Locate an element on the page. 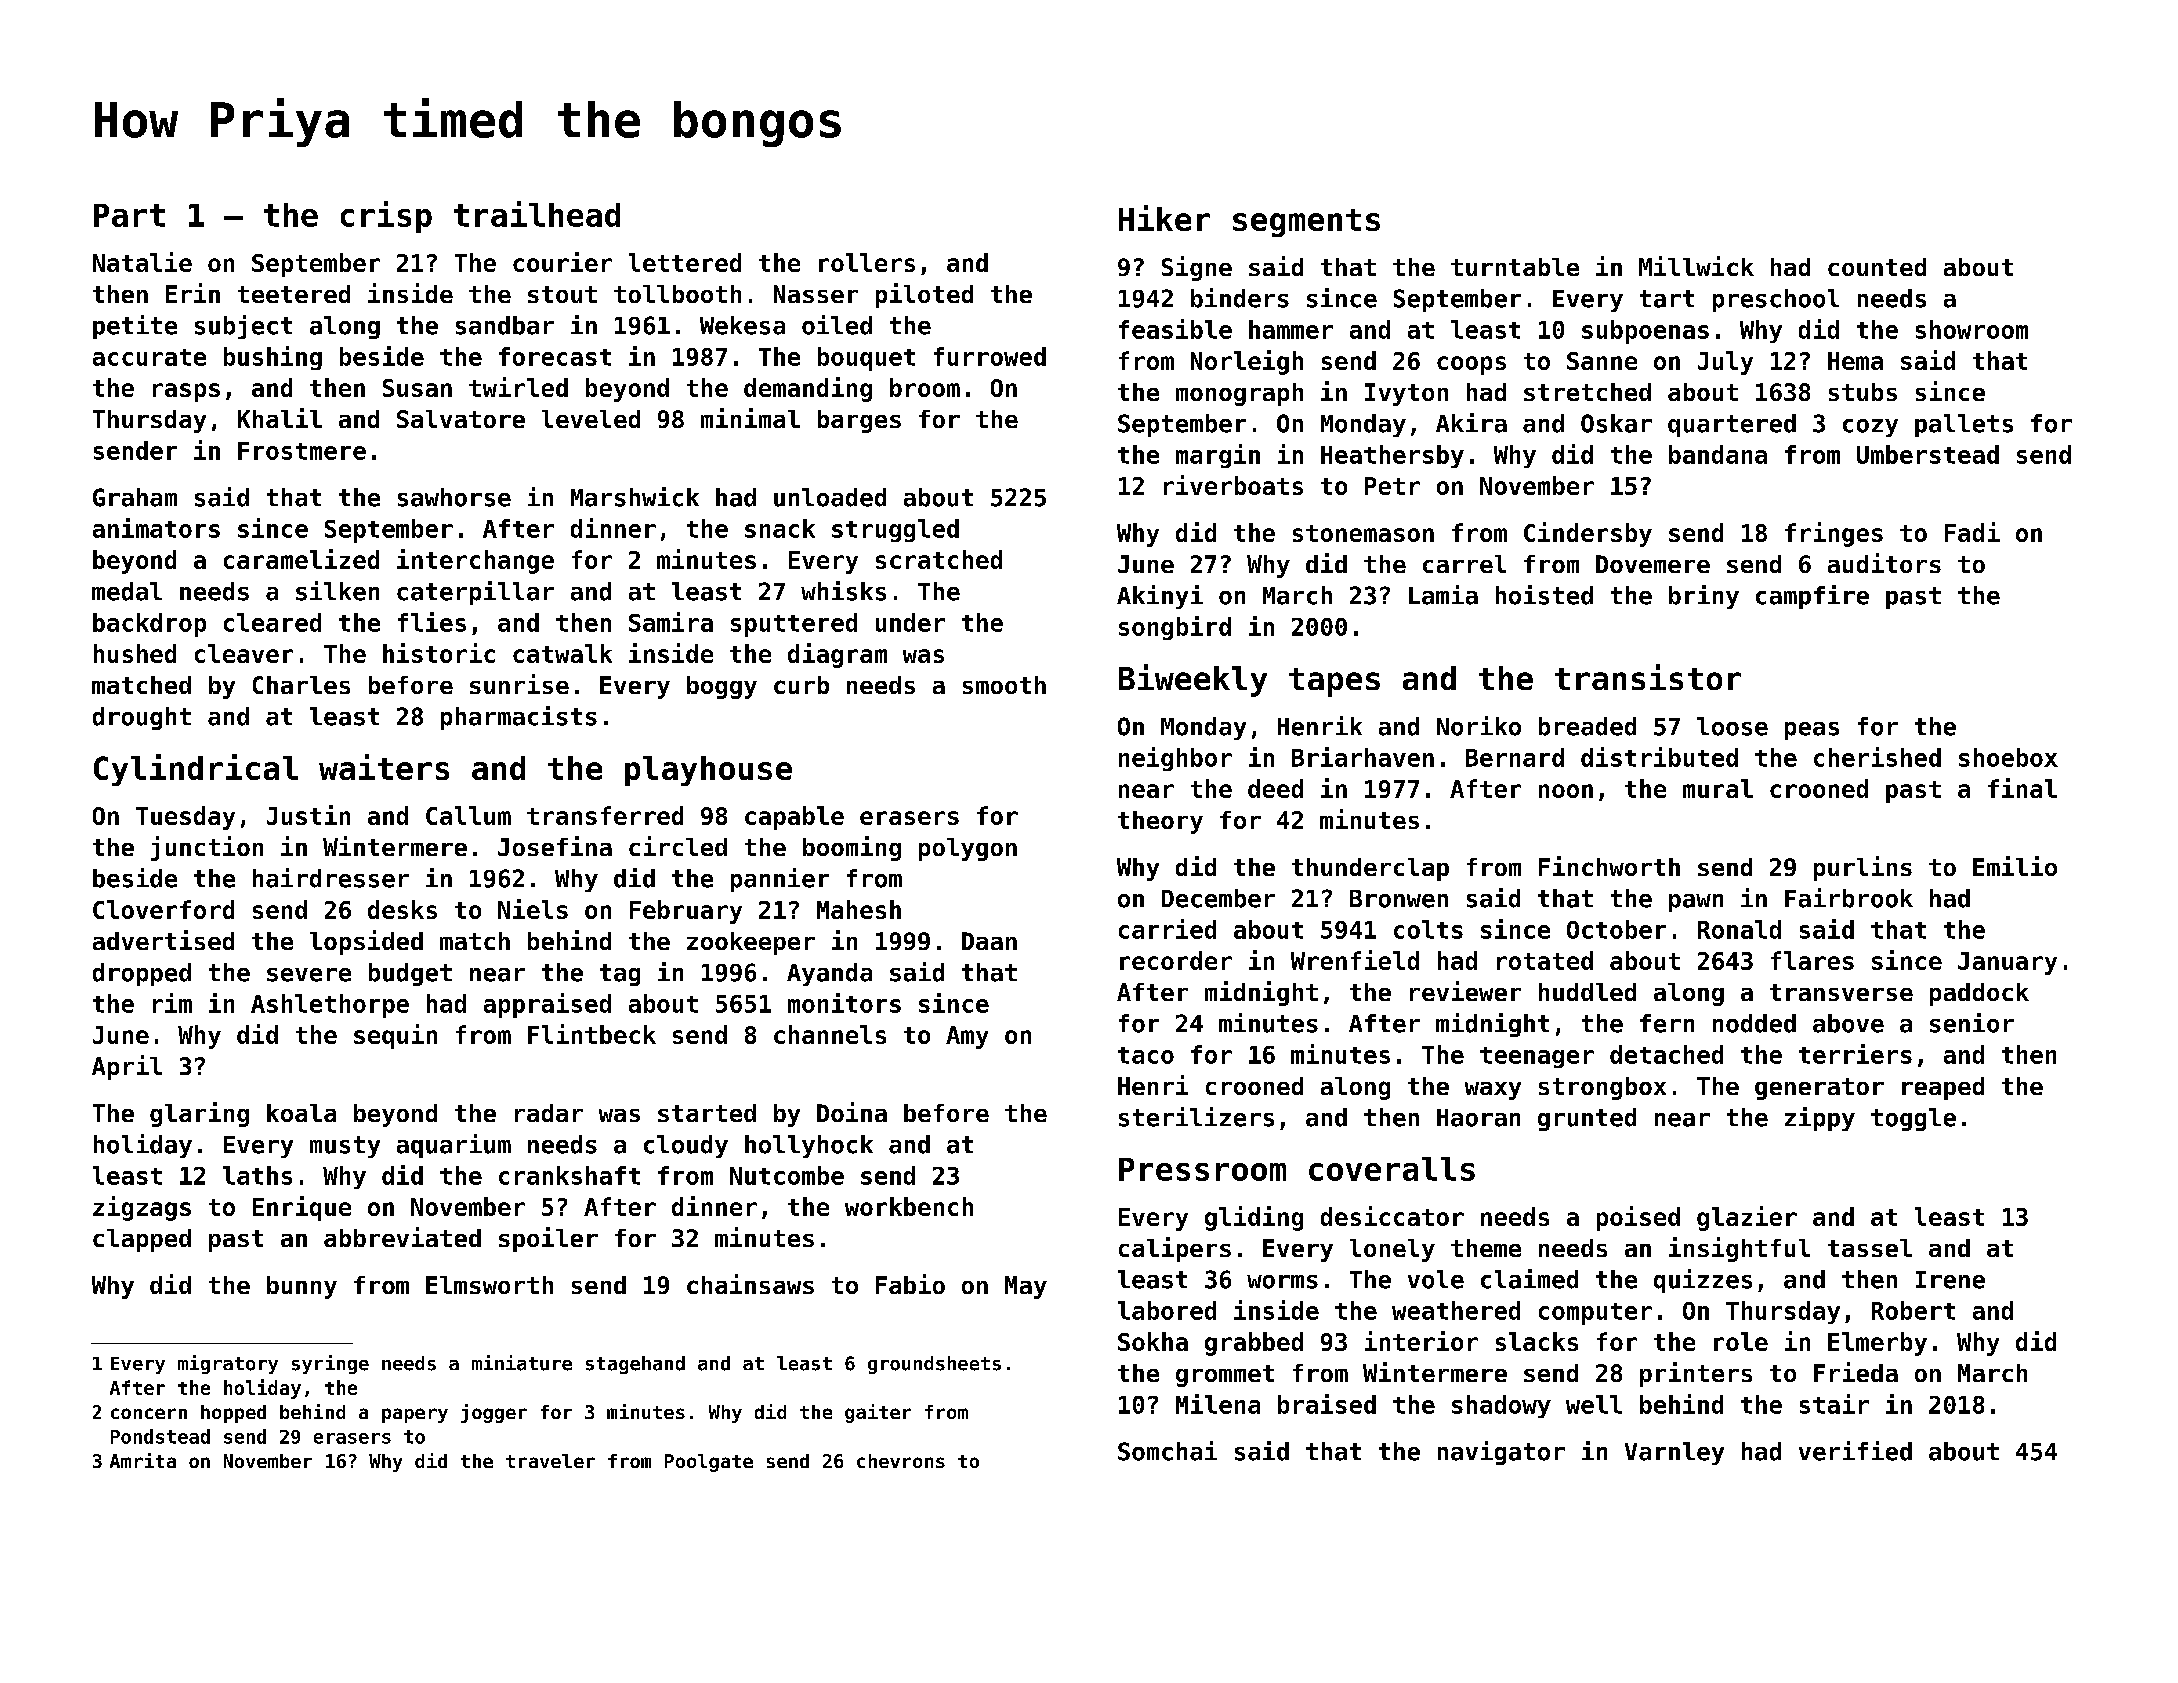  koala is located at coordinates (301, 1113).
